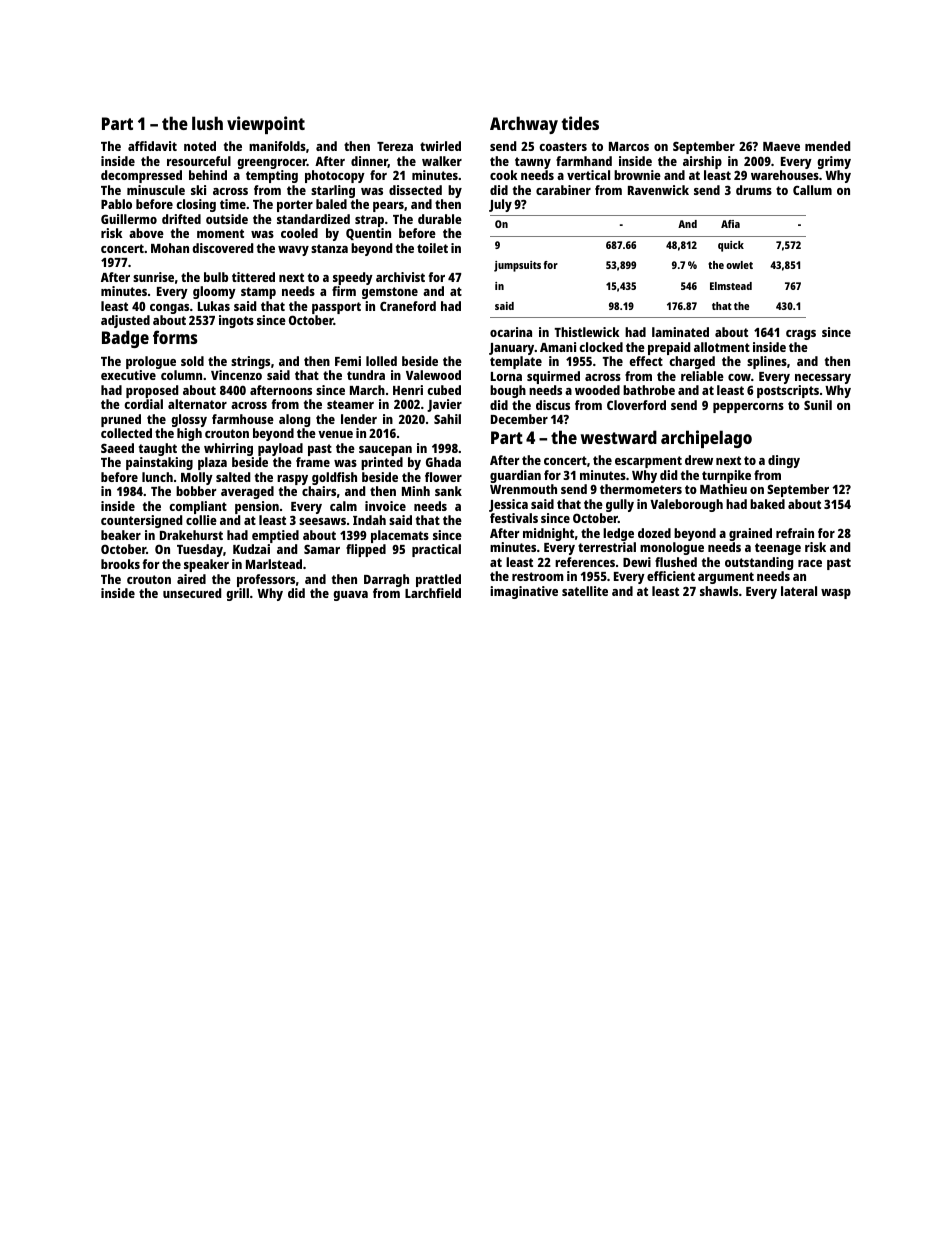 The width and height of the screenshot is (952, 1233). I want to click on crags, so click(801, 335).
